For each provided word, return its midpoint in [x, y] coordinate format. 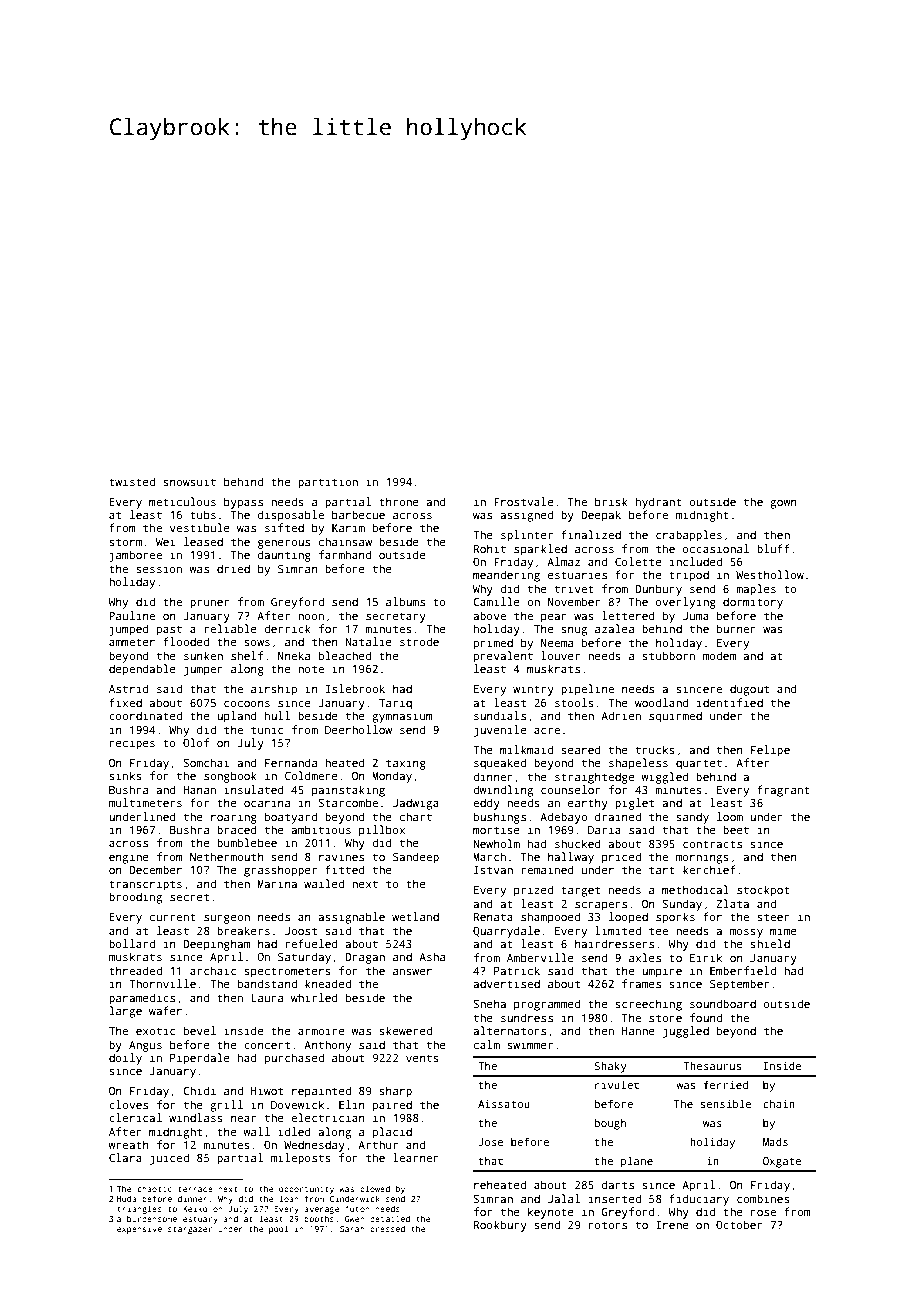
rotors [608, 1225]
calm [487, 1044]
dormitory [753, 603]
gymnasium [402, 717]
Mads [775, 1142]
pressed [387, 1229]
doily [125, 1059]
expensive [139, 1229]
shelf [247, 655]
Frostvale [524, 501]
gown [783, 504]
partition [328, 483]
